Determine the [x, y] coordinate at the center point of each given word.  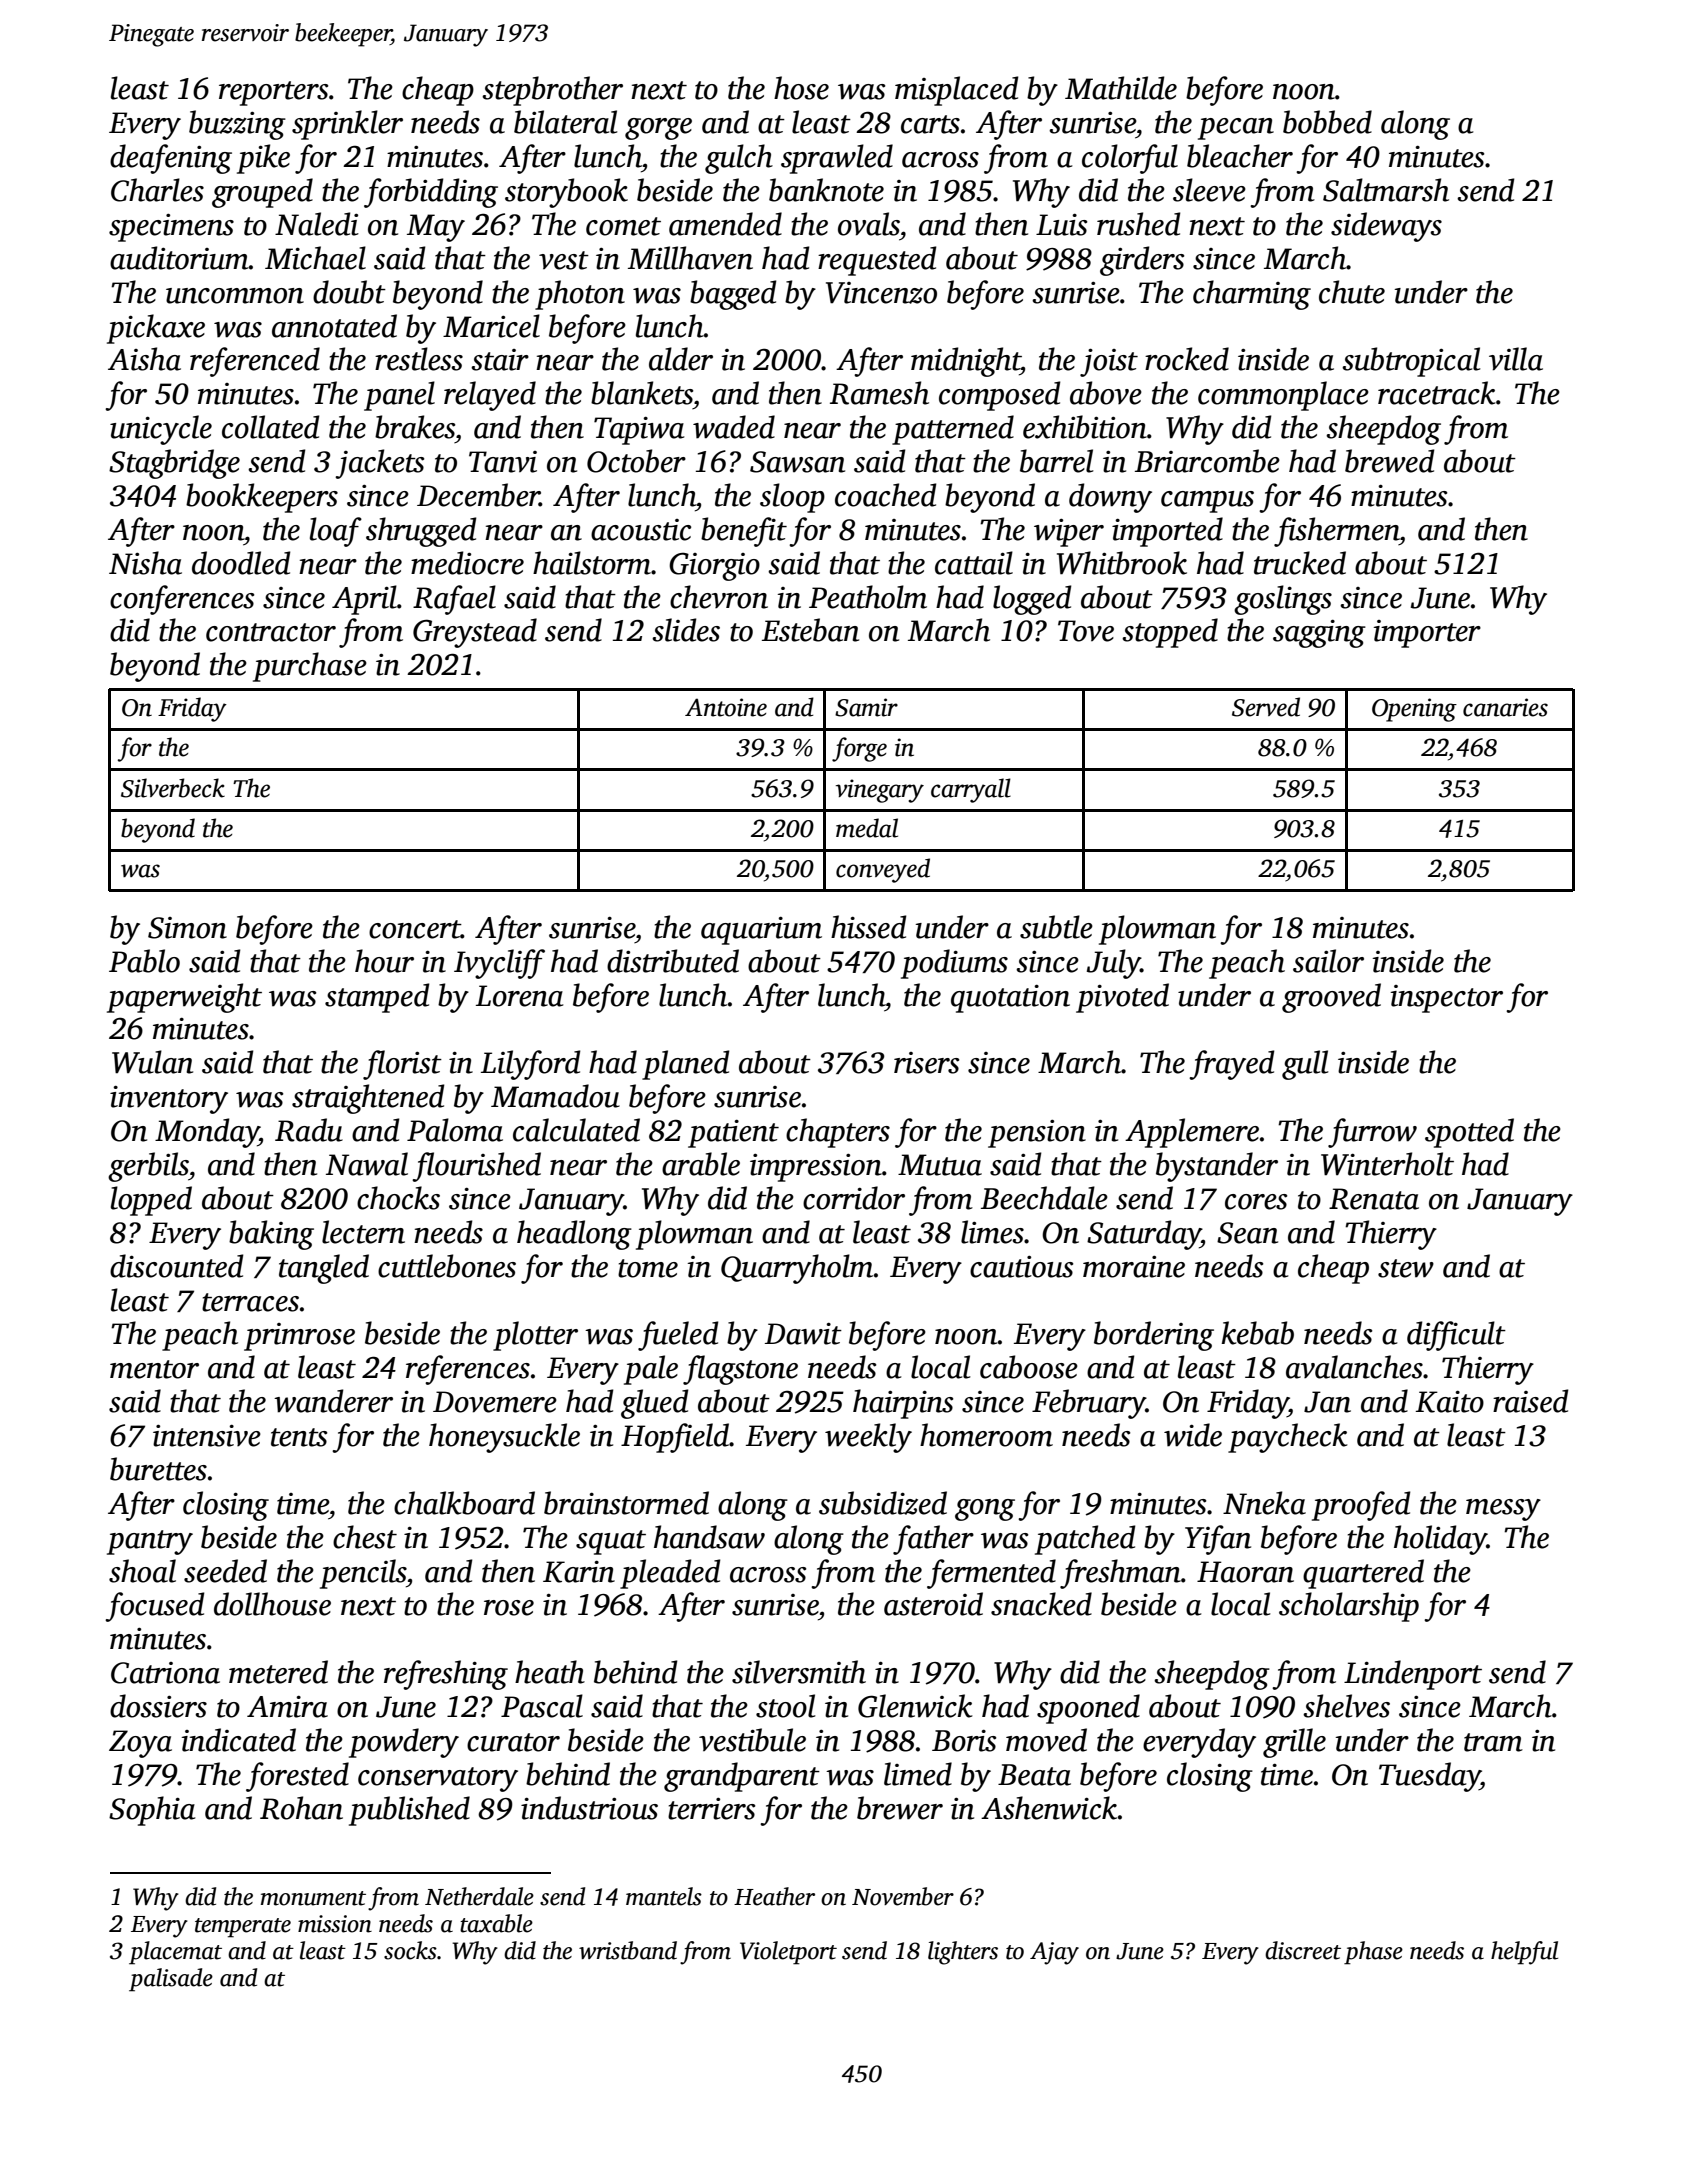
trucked [1300, 563]
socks [410, 1950]
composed [1000, 396]
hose [801, 88]
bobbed [1327, 122]
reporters [273, 93]
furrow [1372, 1133]
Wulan [152, 1062]
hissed [869, 927]
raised [1531, 1401]
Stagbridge [174, 464]
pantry [150, 1542]
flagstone [740, 1370]
